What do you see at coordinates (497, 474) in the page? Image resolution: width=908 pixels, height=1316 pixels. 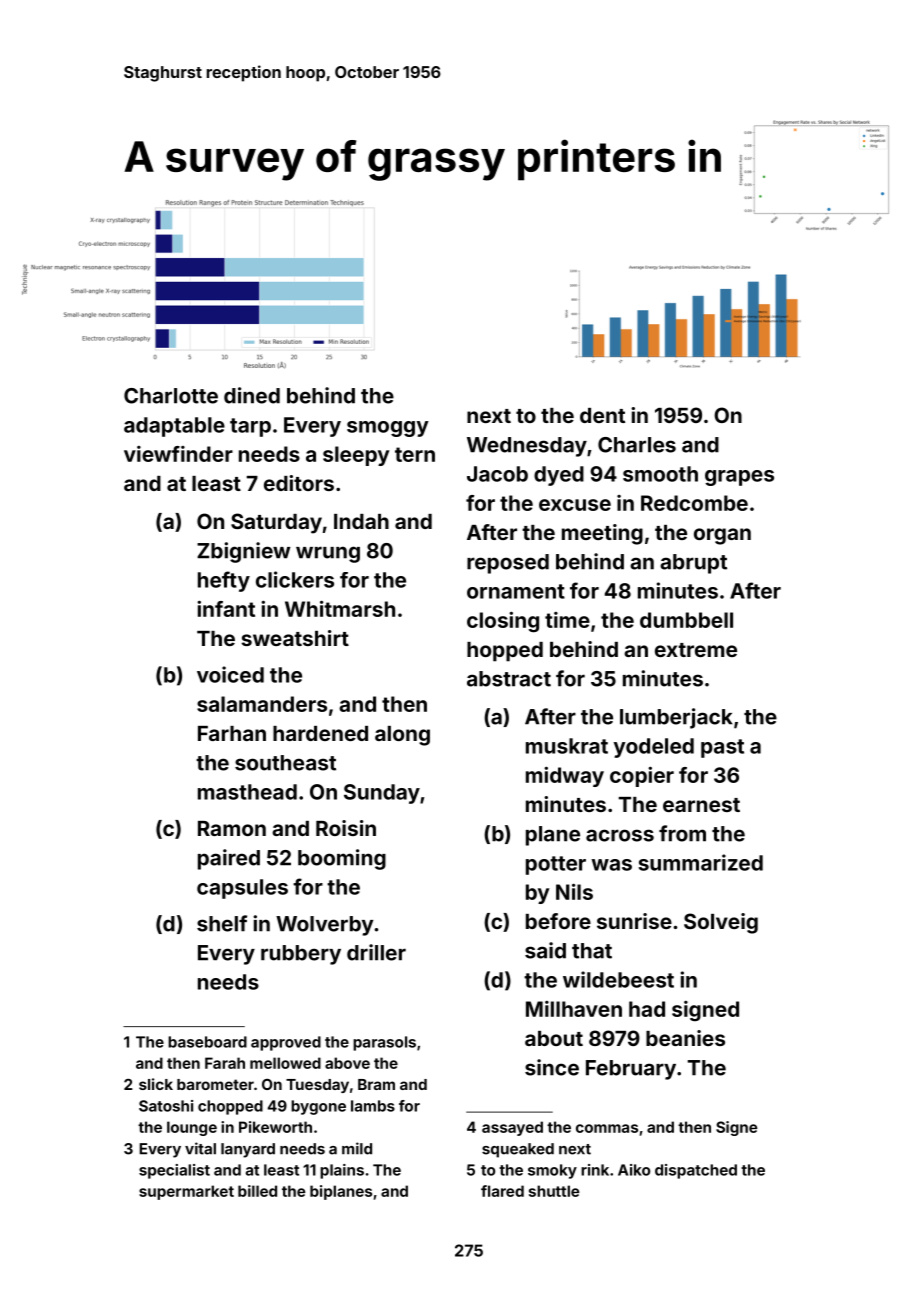 I see `Jacob` at bounding box center [497, 474].
